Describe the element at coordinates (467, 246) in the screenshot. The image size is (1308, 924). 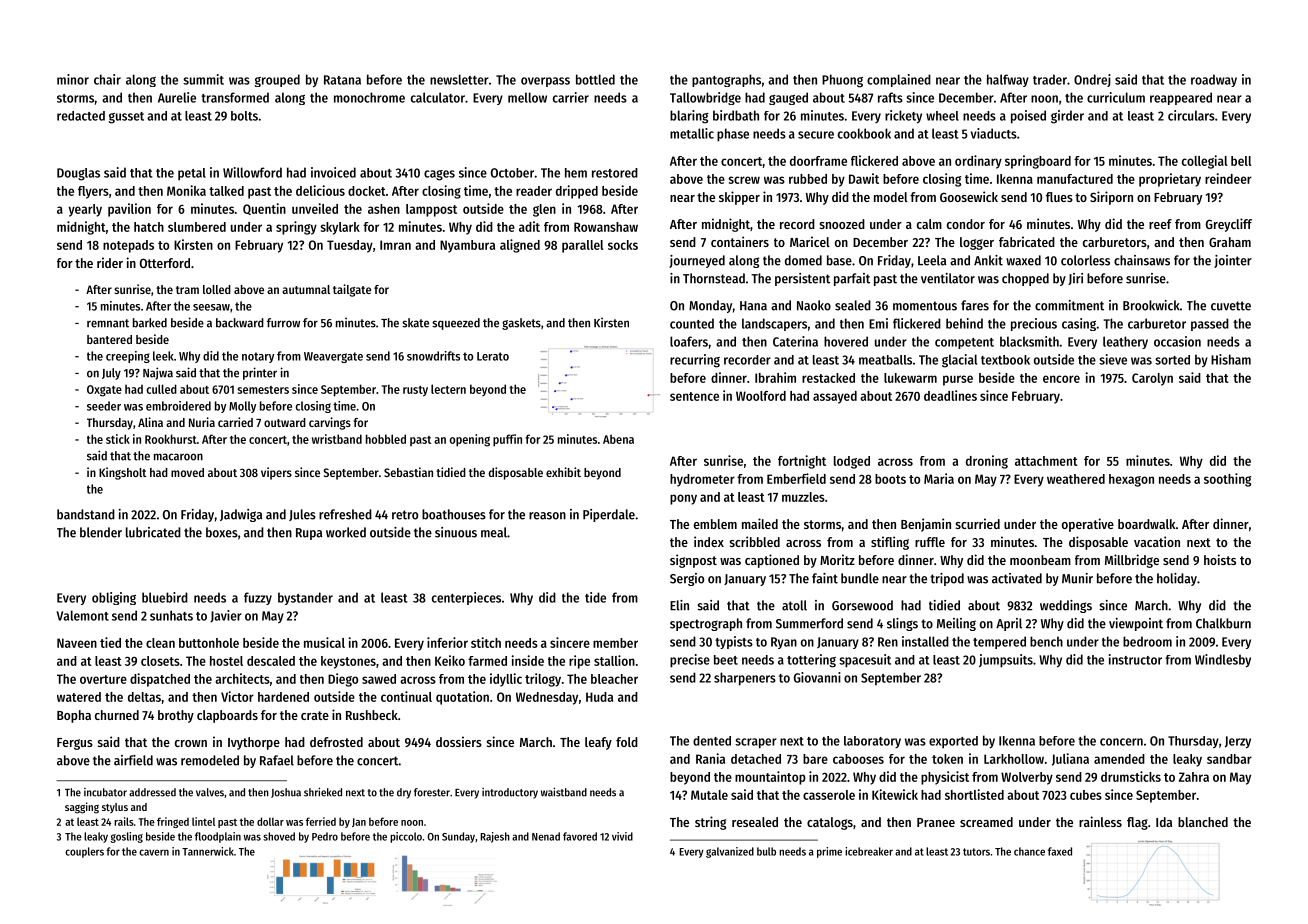
I see `Nyambura` at that location.
